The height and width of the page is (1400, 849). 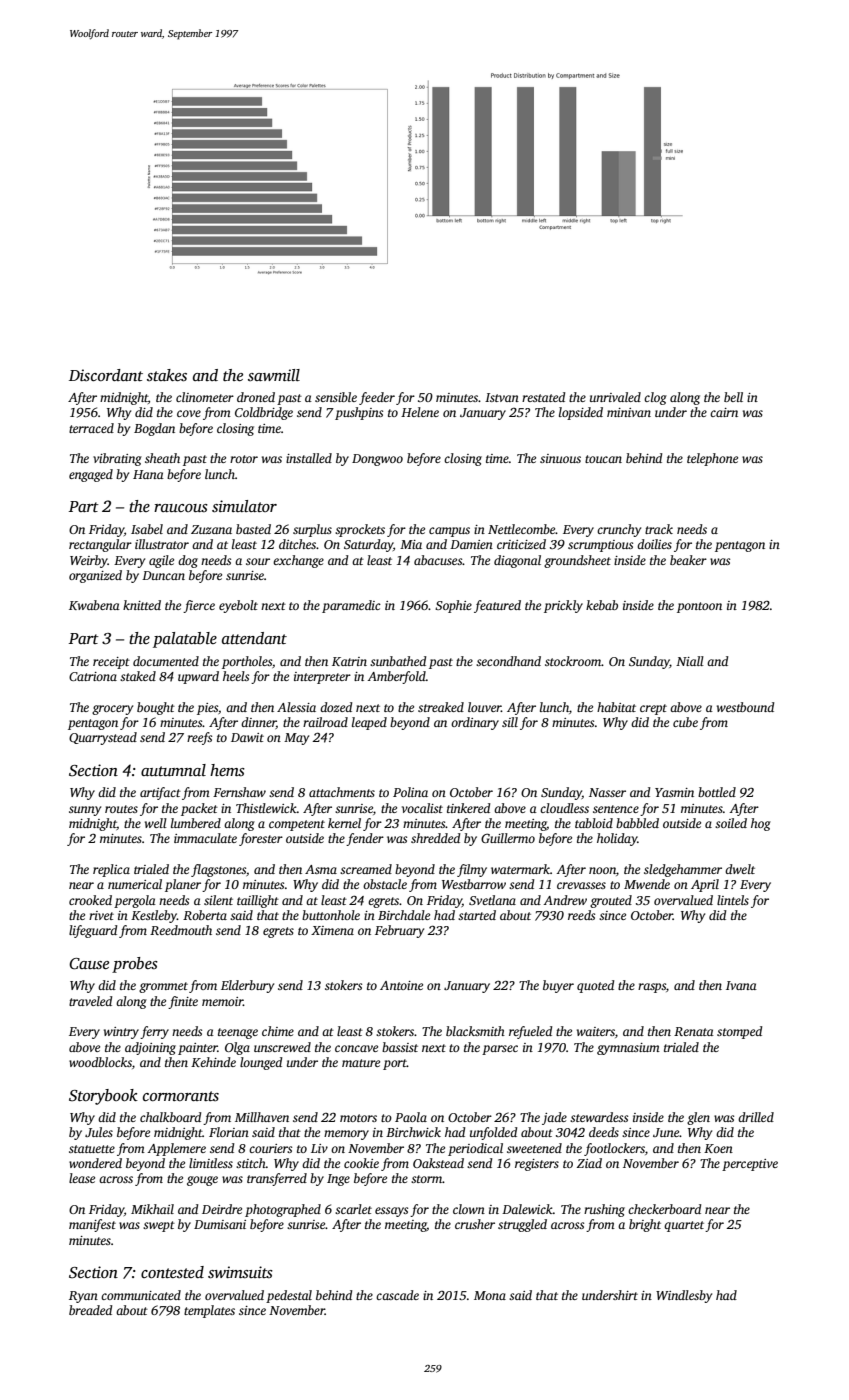 I want to click on secondhand, so click(x=508, y=661).
